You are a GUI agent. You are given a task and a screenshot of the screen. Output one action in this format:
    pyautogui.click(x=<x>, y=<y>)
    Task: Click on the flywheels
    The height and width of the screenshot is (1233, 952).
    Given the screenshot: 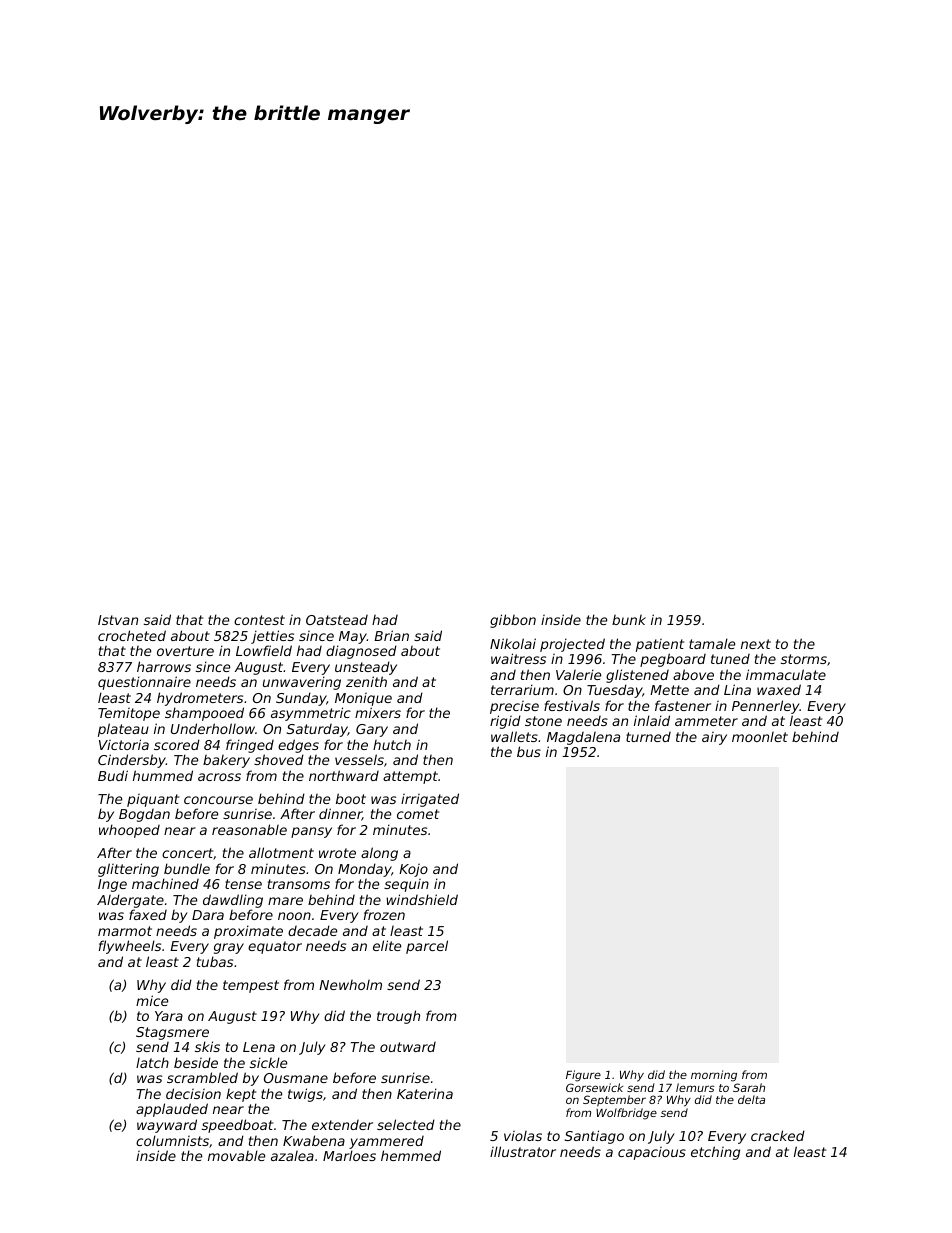 What is the action you would take?
    pyautogui.click(x=130, y=947)
